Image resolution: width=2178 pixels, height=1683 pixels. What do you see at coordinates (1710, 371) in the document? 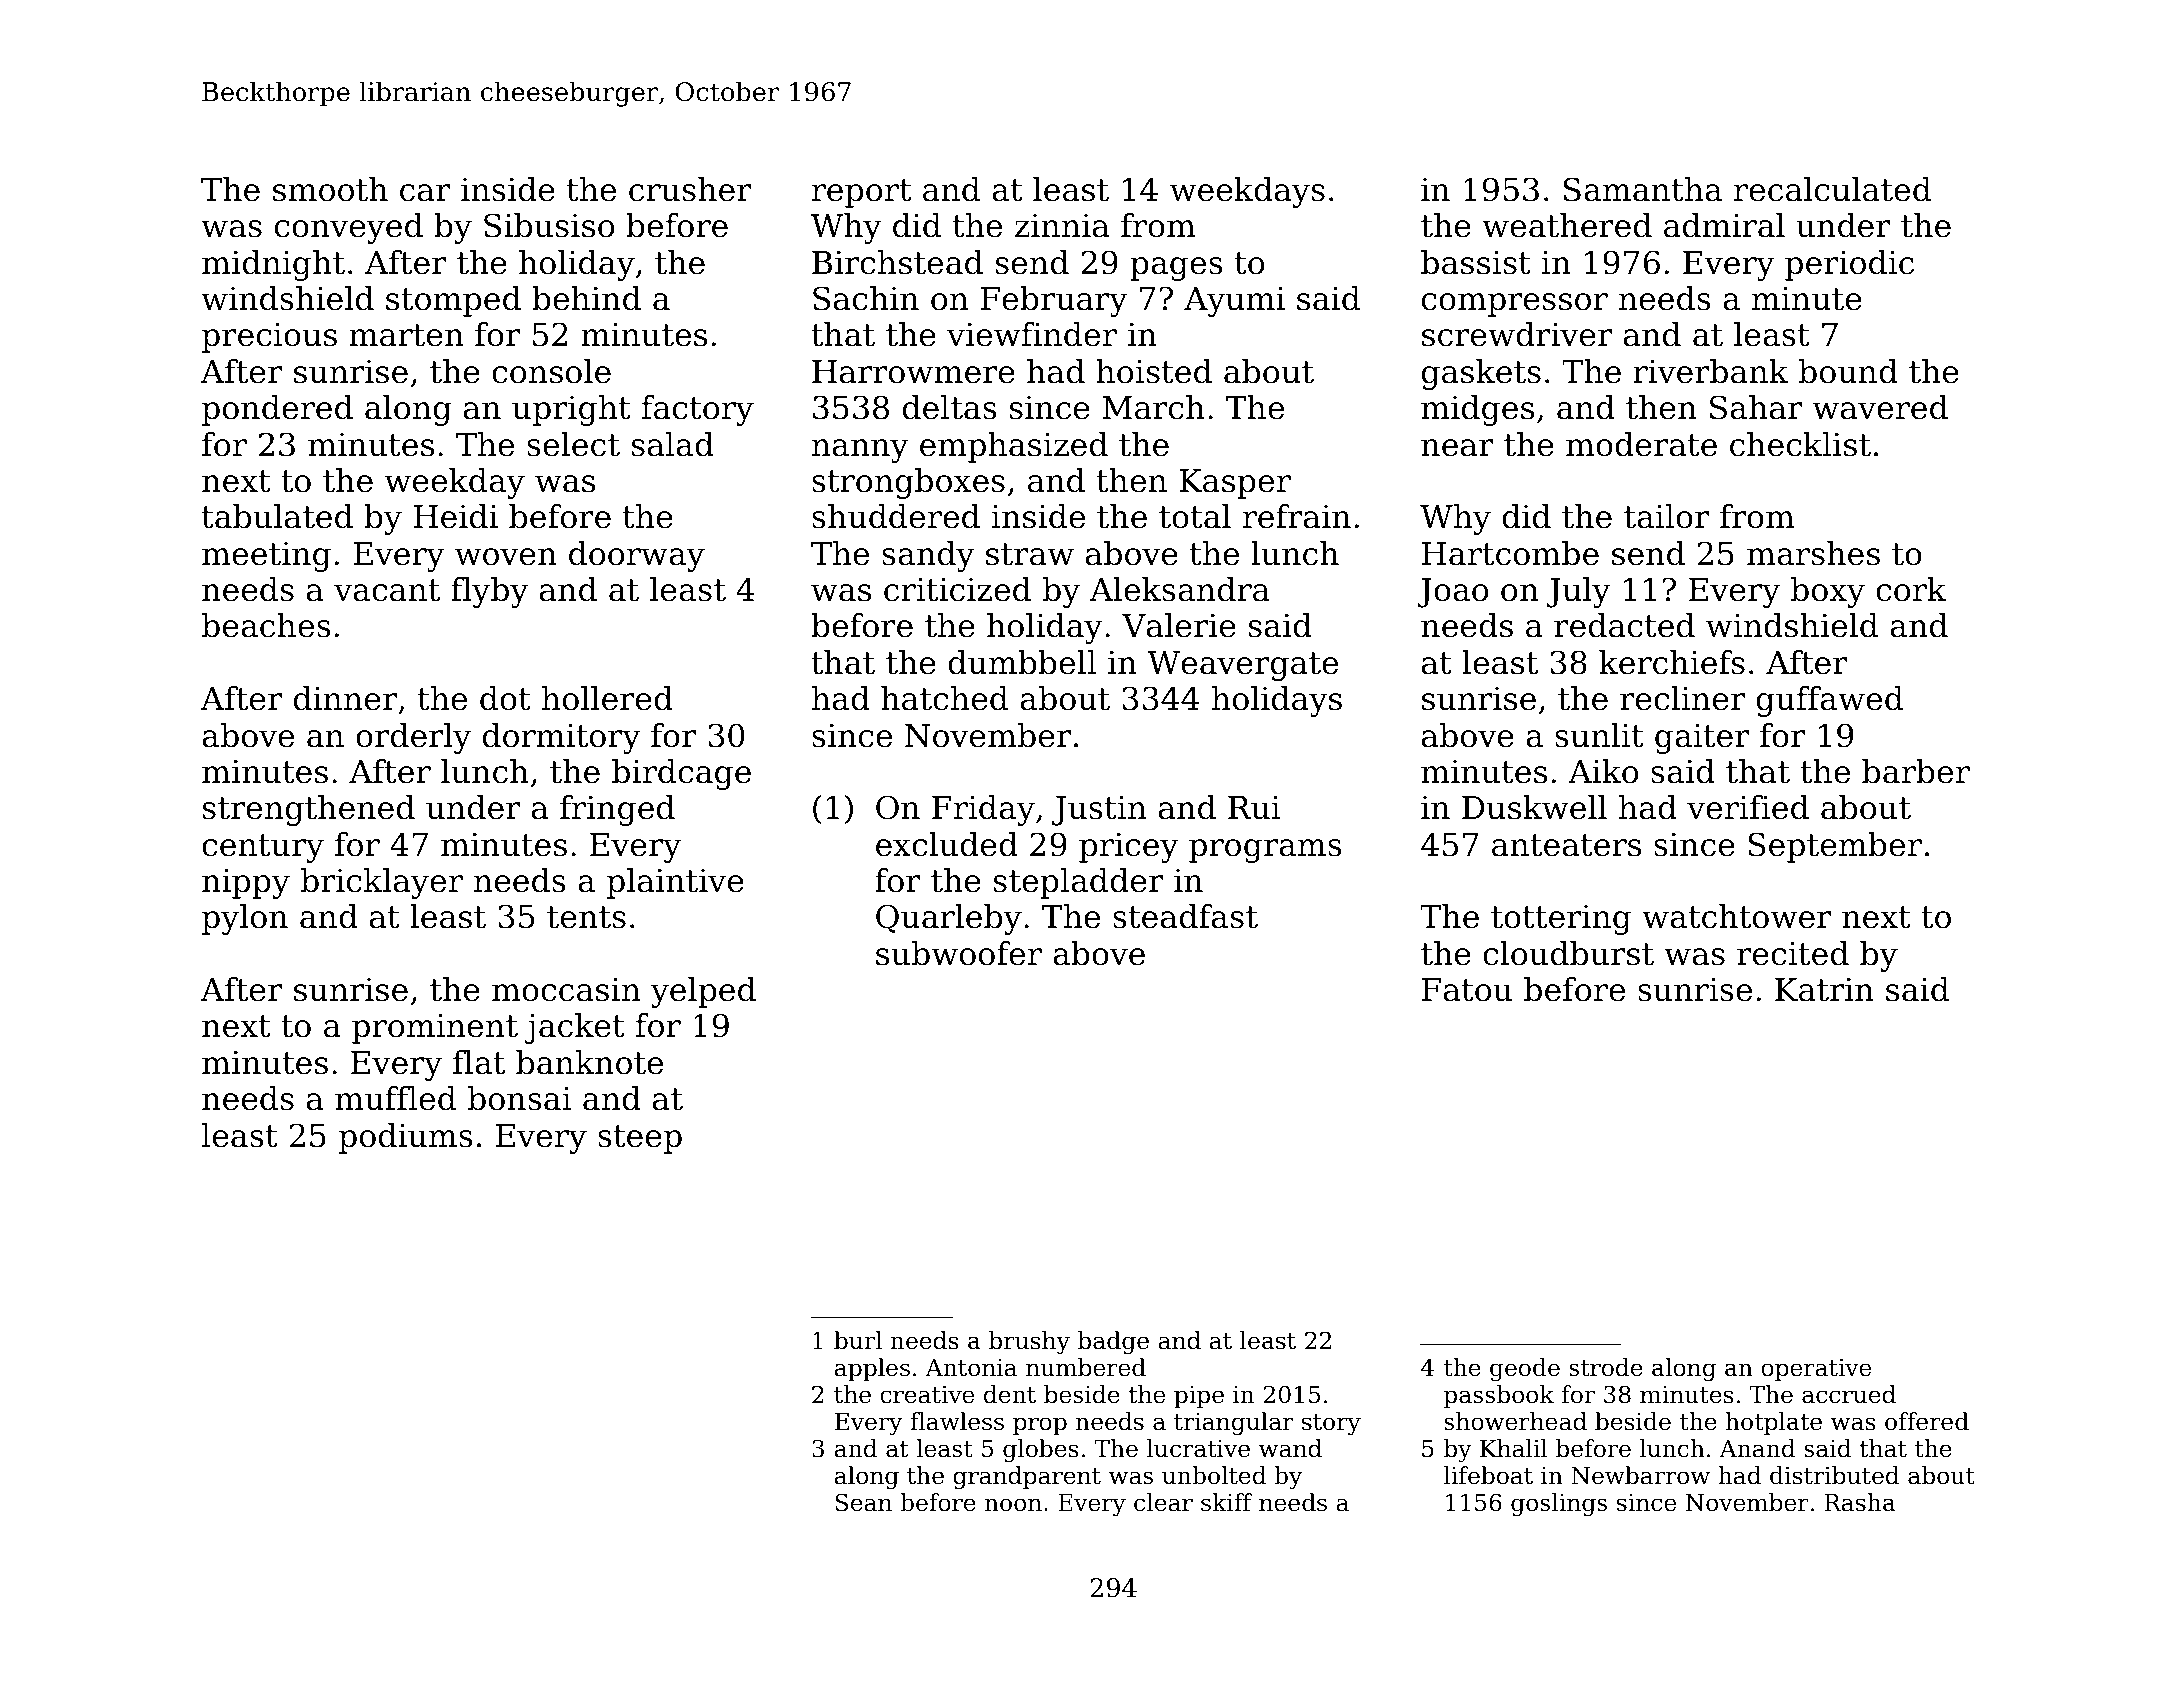
I see `riverbank` at bounding box center [1710, 371].
